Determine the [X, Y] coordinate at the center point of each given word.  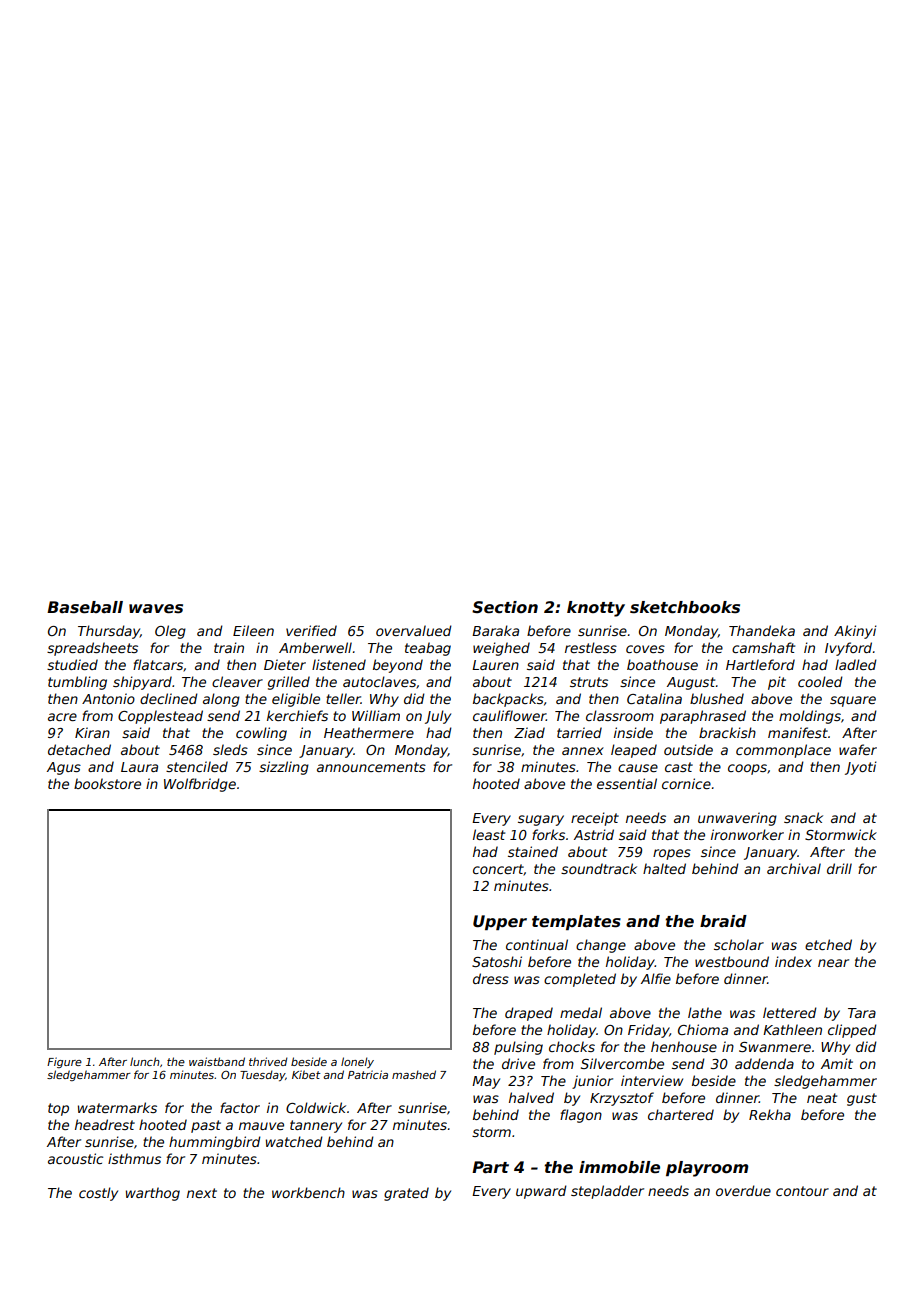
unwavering [737, 819]
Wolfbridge [200, 785]
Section [505, 607]
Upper [500, 922]
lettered [790, 1012]
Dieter [285, 664]
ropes [672, 854]
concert [498, 870]
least [489, 834]
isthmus [134, 1158]
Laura [139, 767]
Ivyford [848, 649]
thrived [268, 1061]
